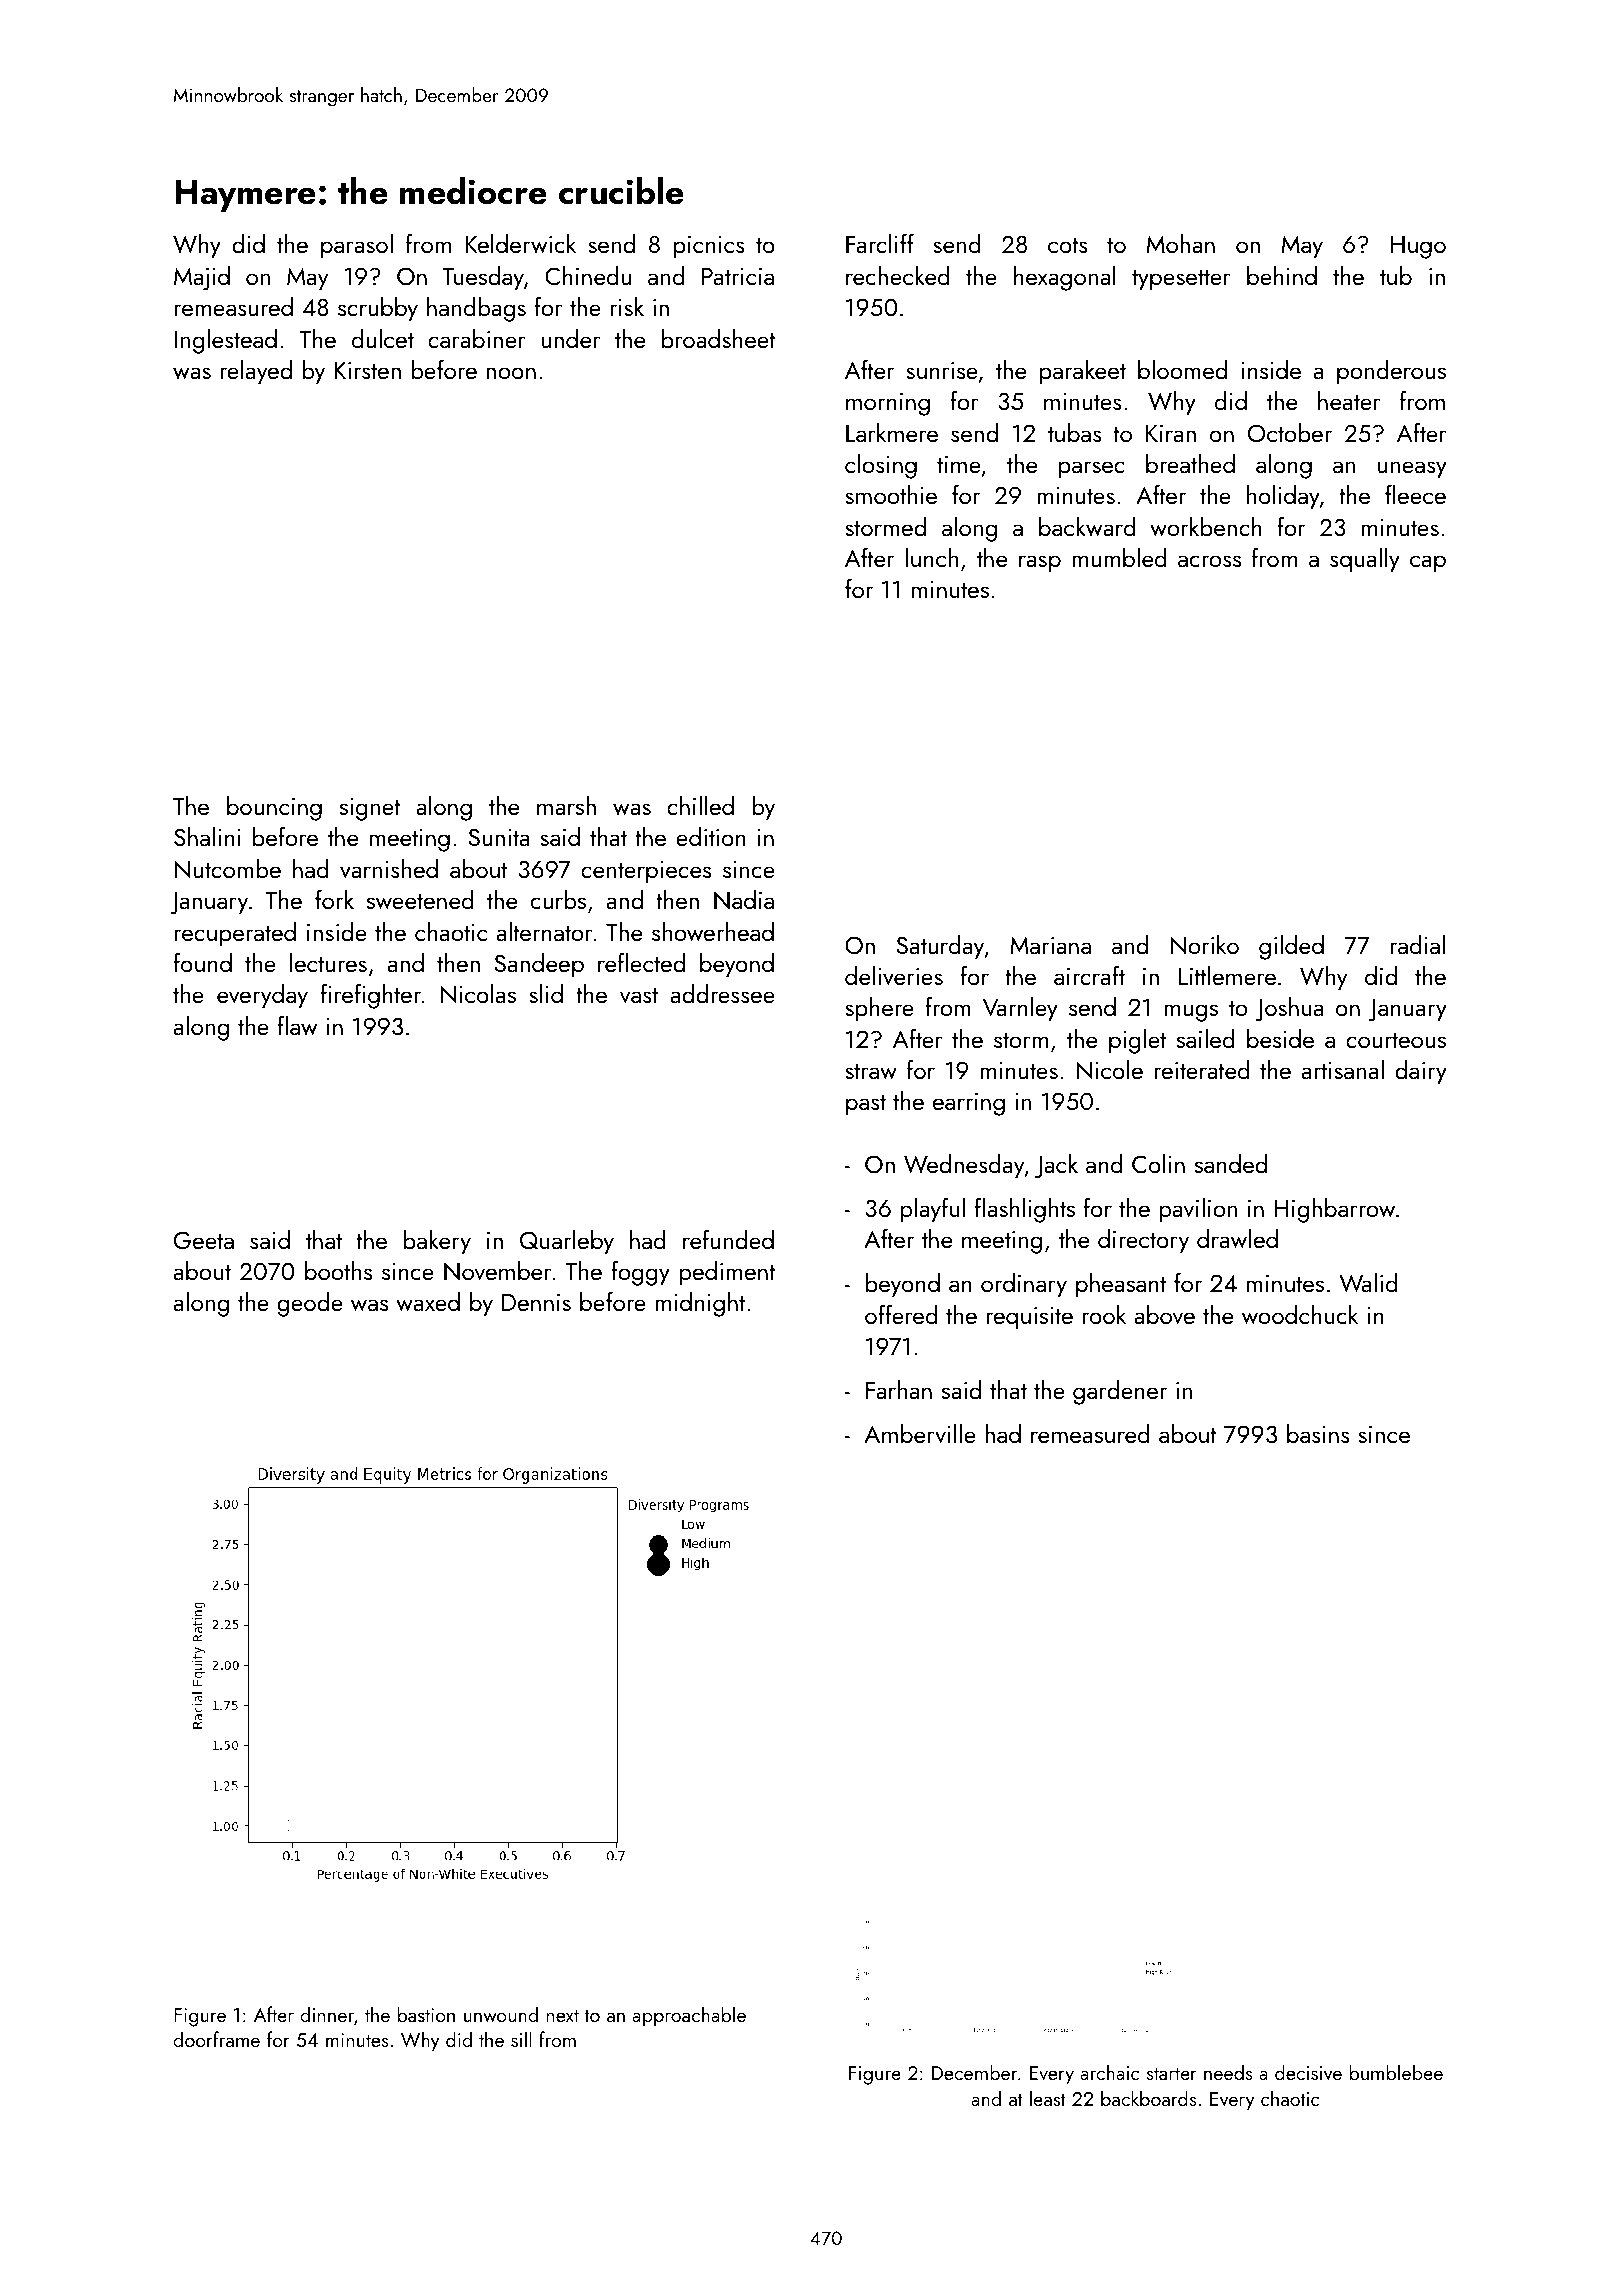 Image resolution: width=1620 pixels, height=2292 pixels. I want to click on scrubby, so click(378, 309).
